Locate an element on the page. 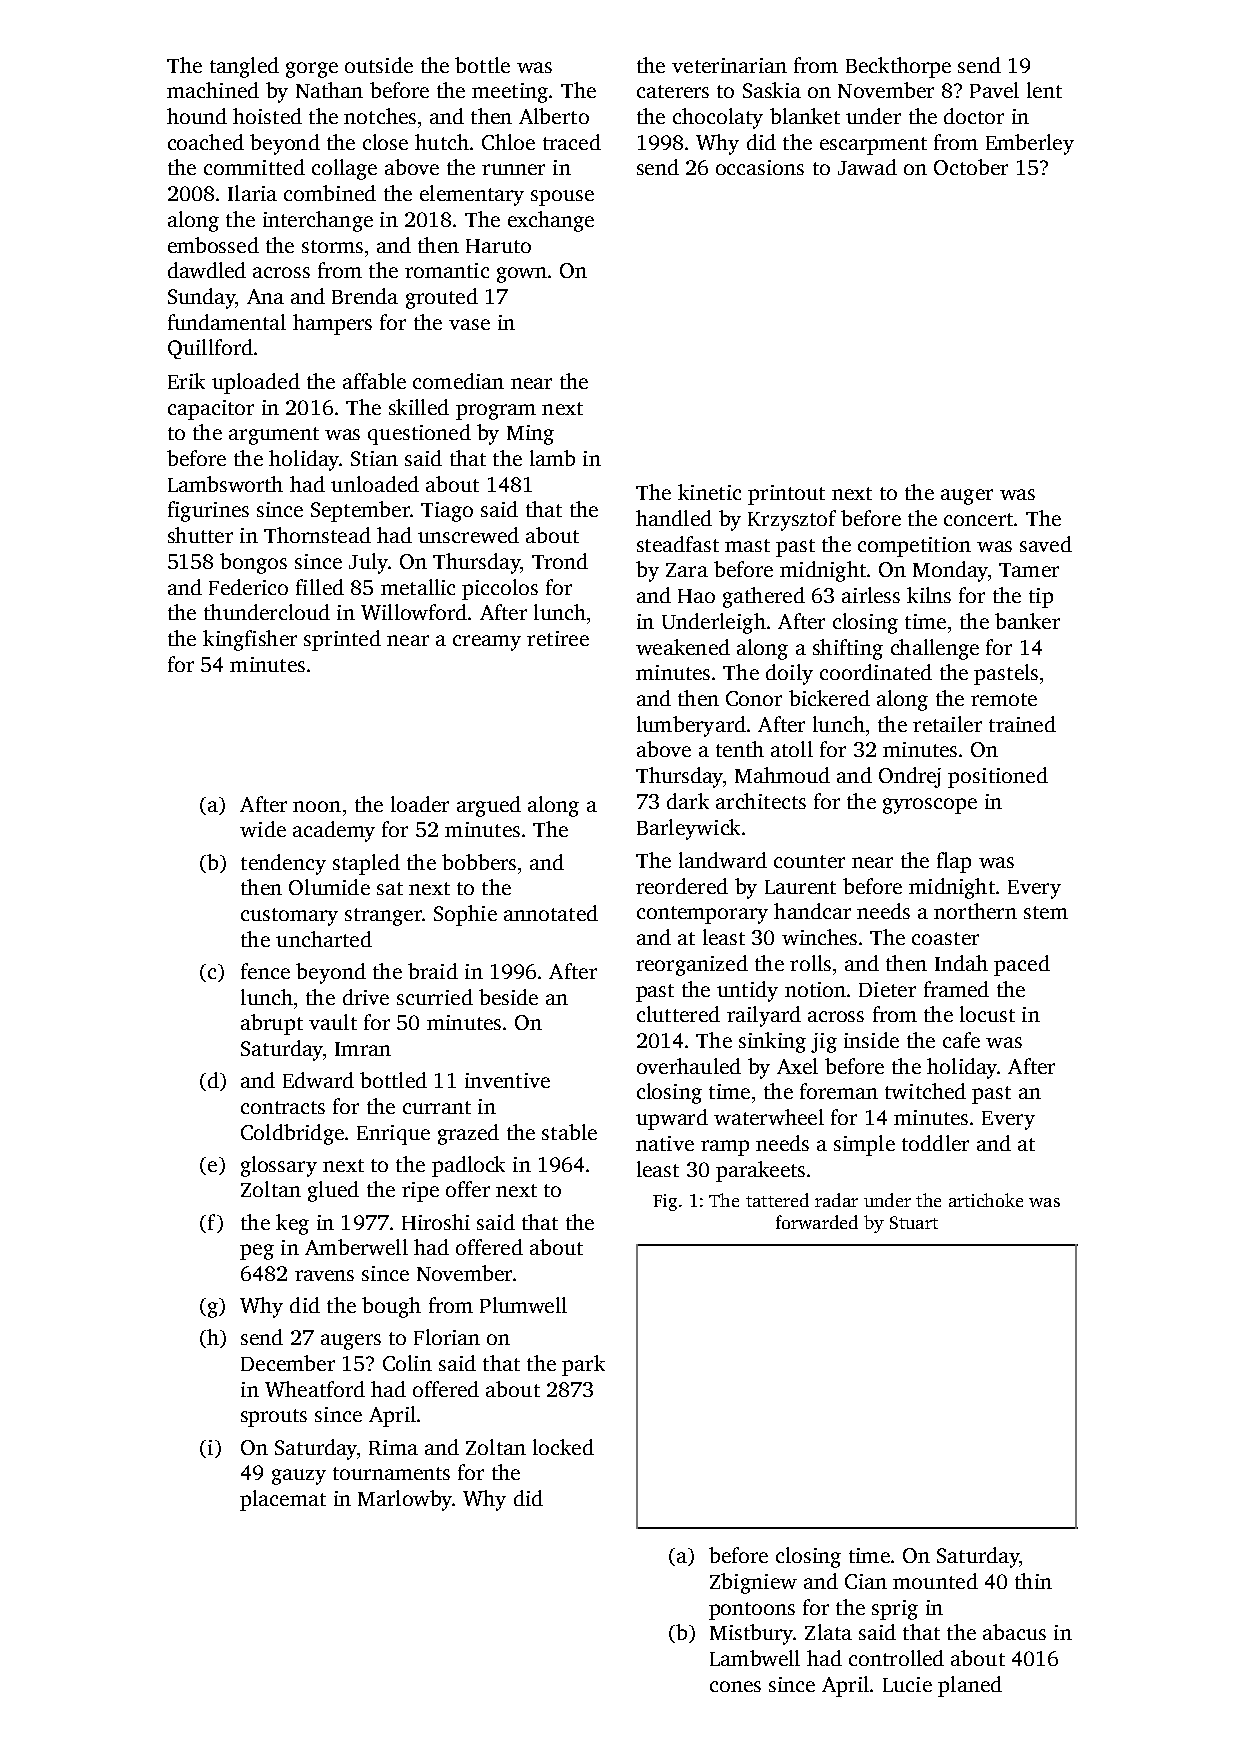  placemat is located at coordinates (283, 1500).
